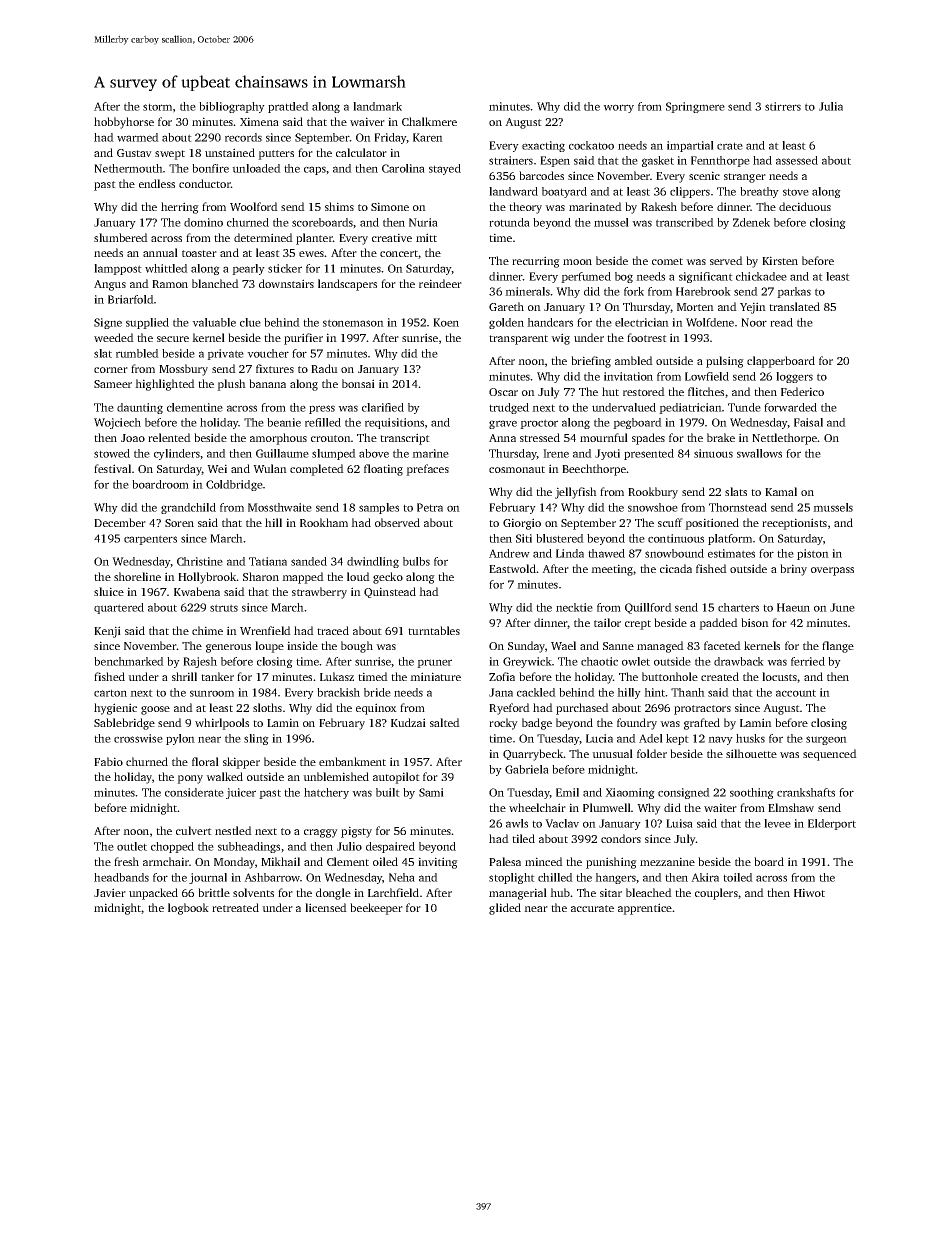  What do you see at coordinates (124, 724) in the page?
I see `Sablebridge` at bounding box center [124, 724].
